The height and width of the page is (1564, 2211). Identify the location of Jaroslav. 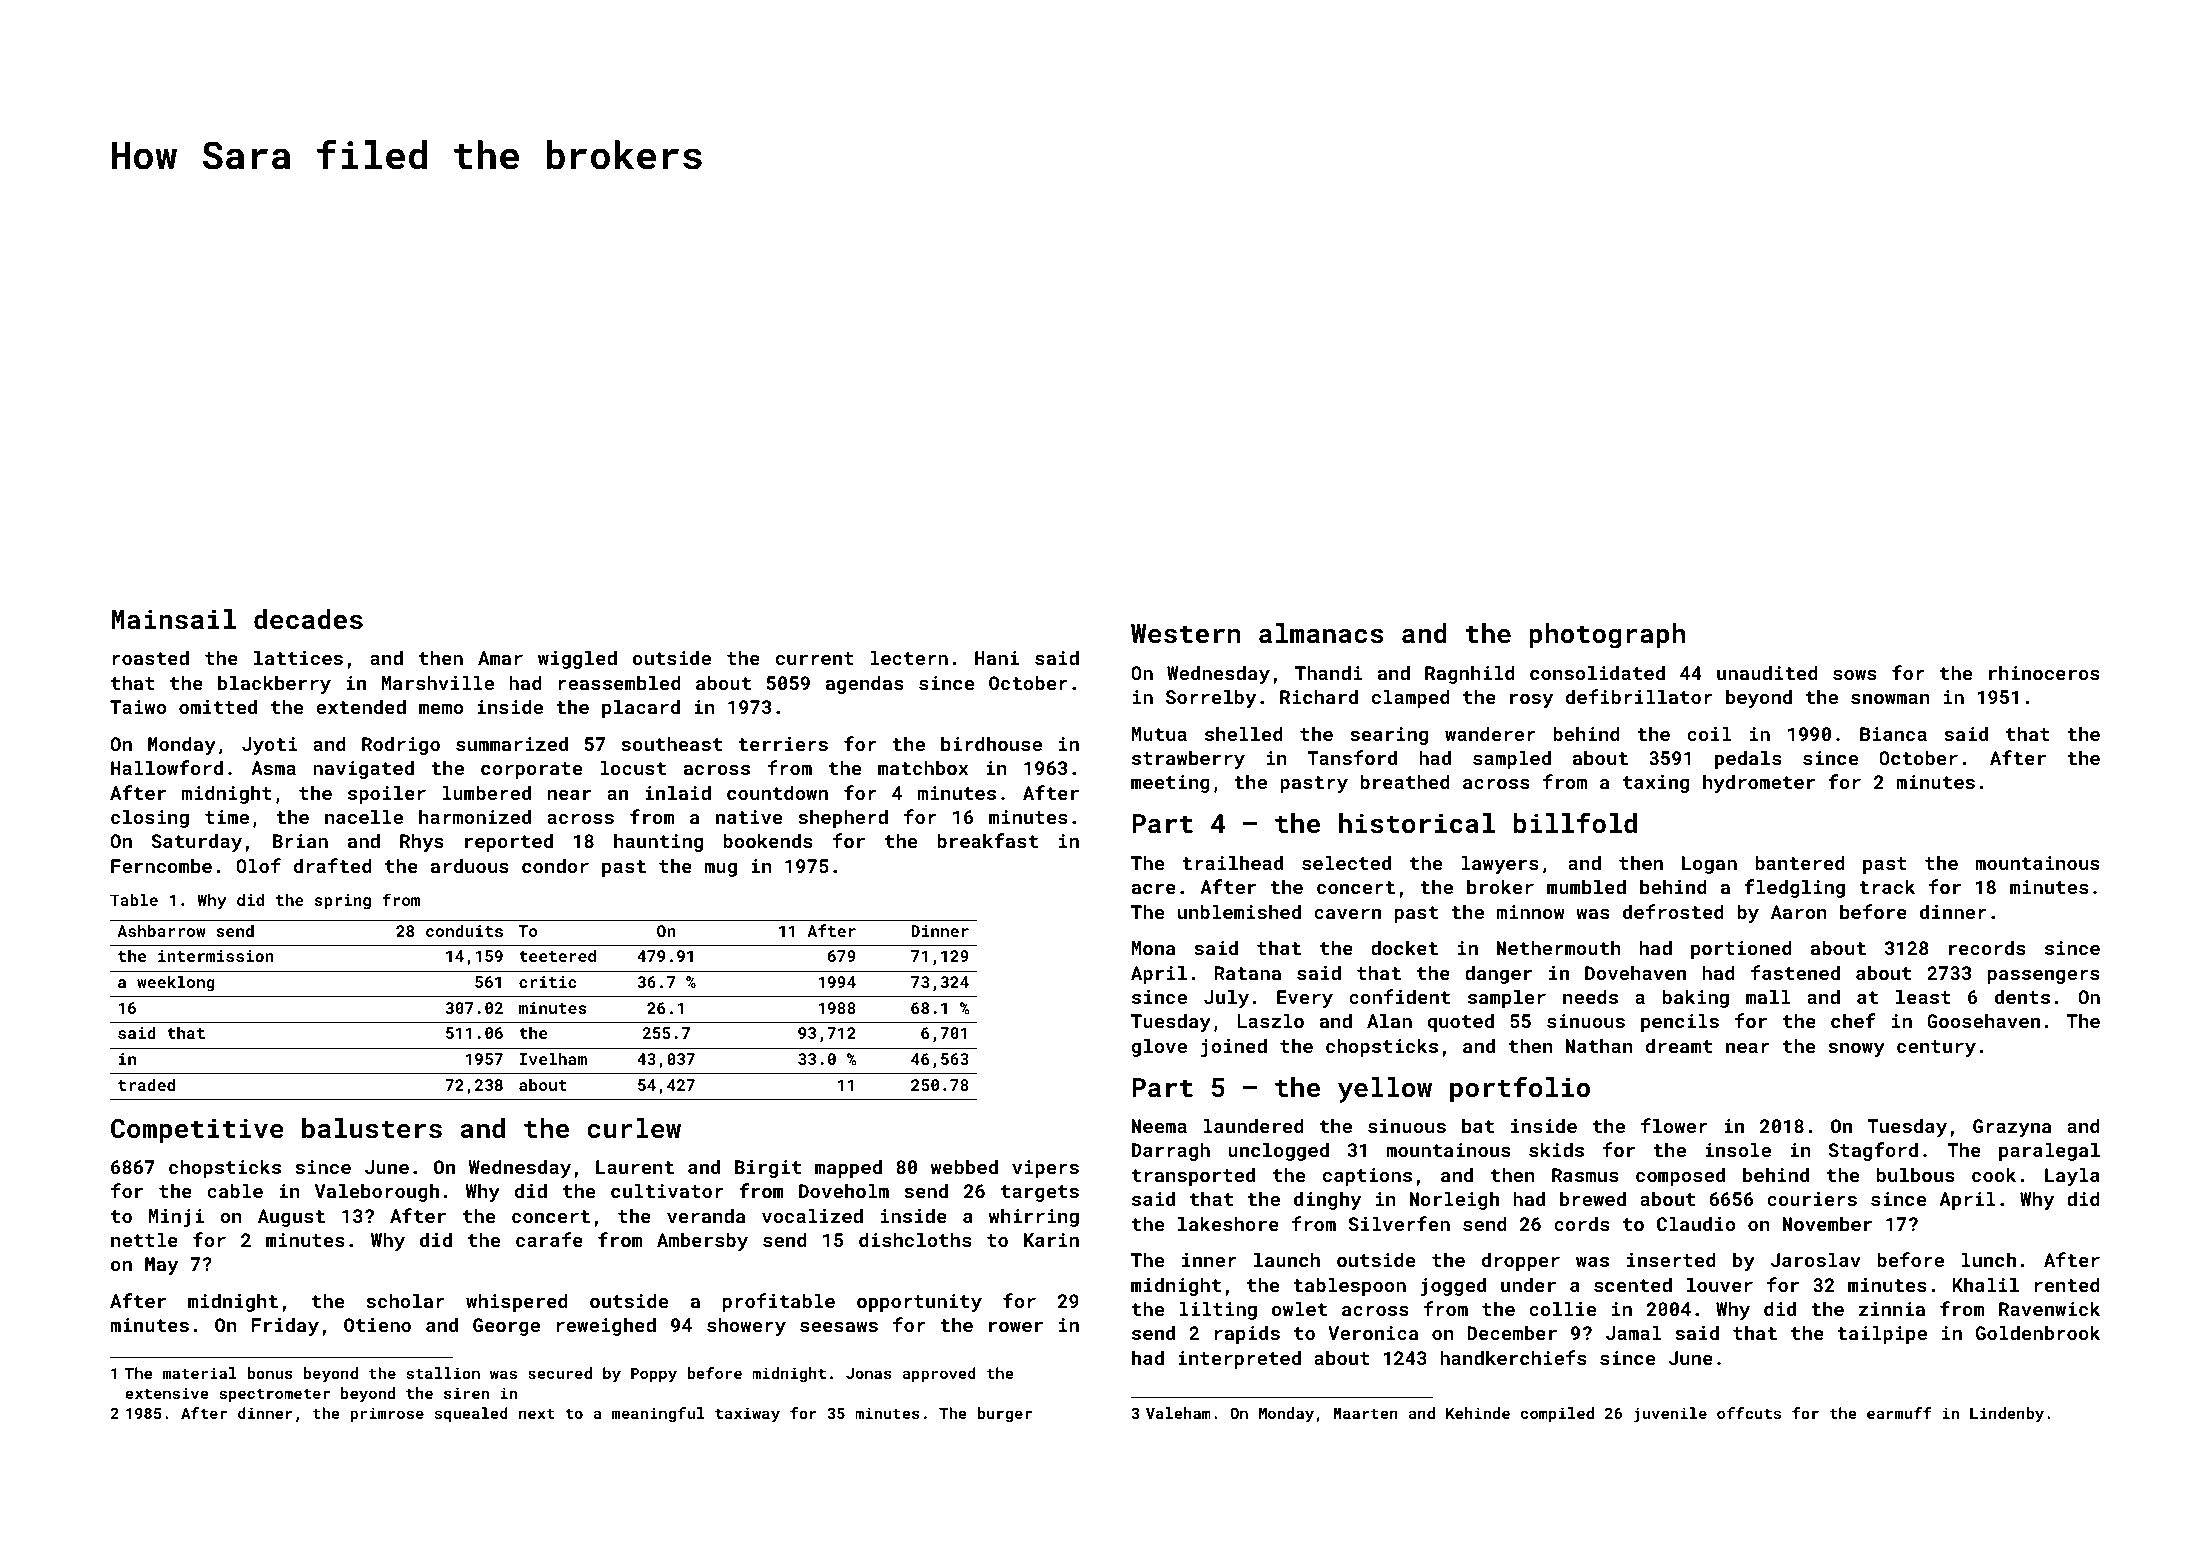
(1816, 1259).
